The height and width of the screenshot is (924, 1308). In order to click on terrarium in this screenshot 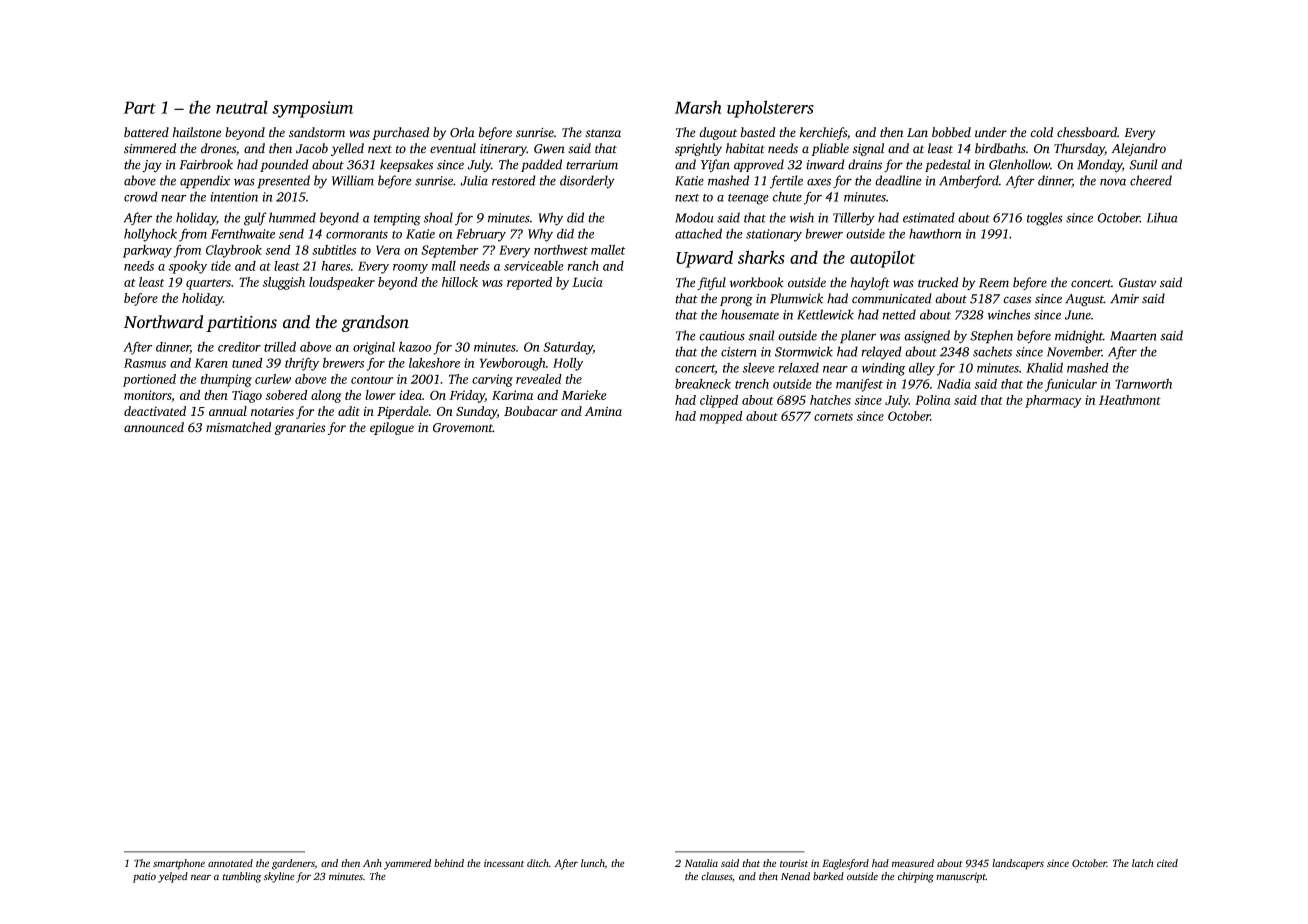, I will do `click(592, 165)`.
